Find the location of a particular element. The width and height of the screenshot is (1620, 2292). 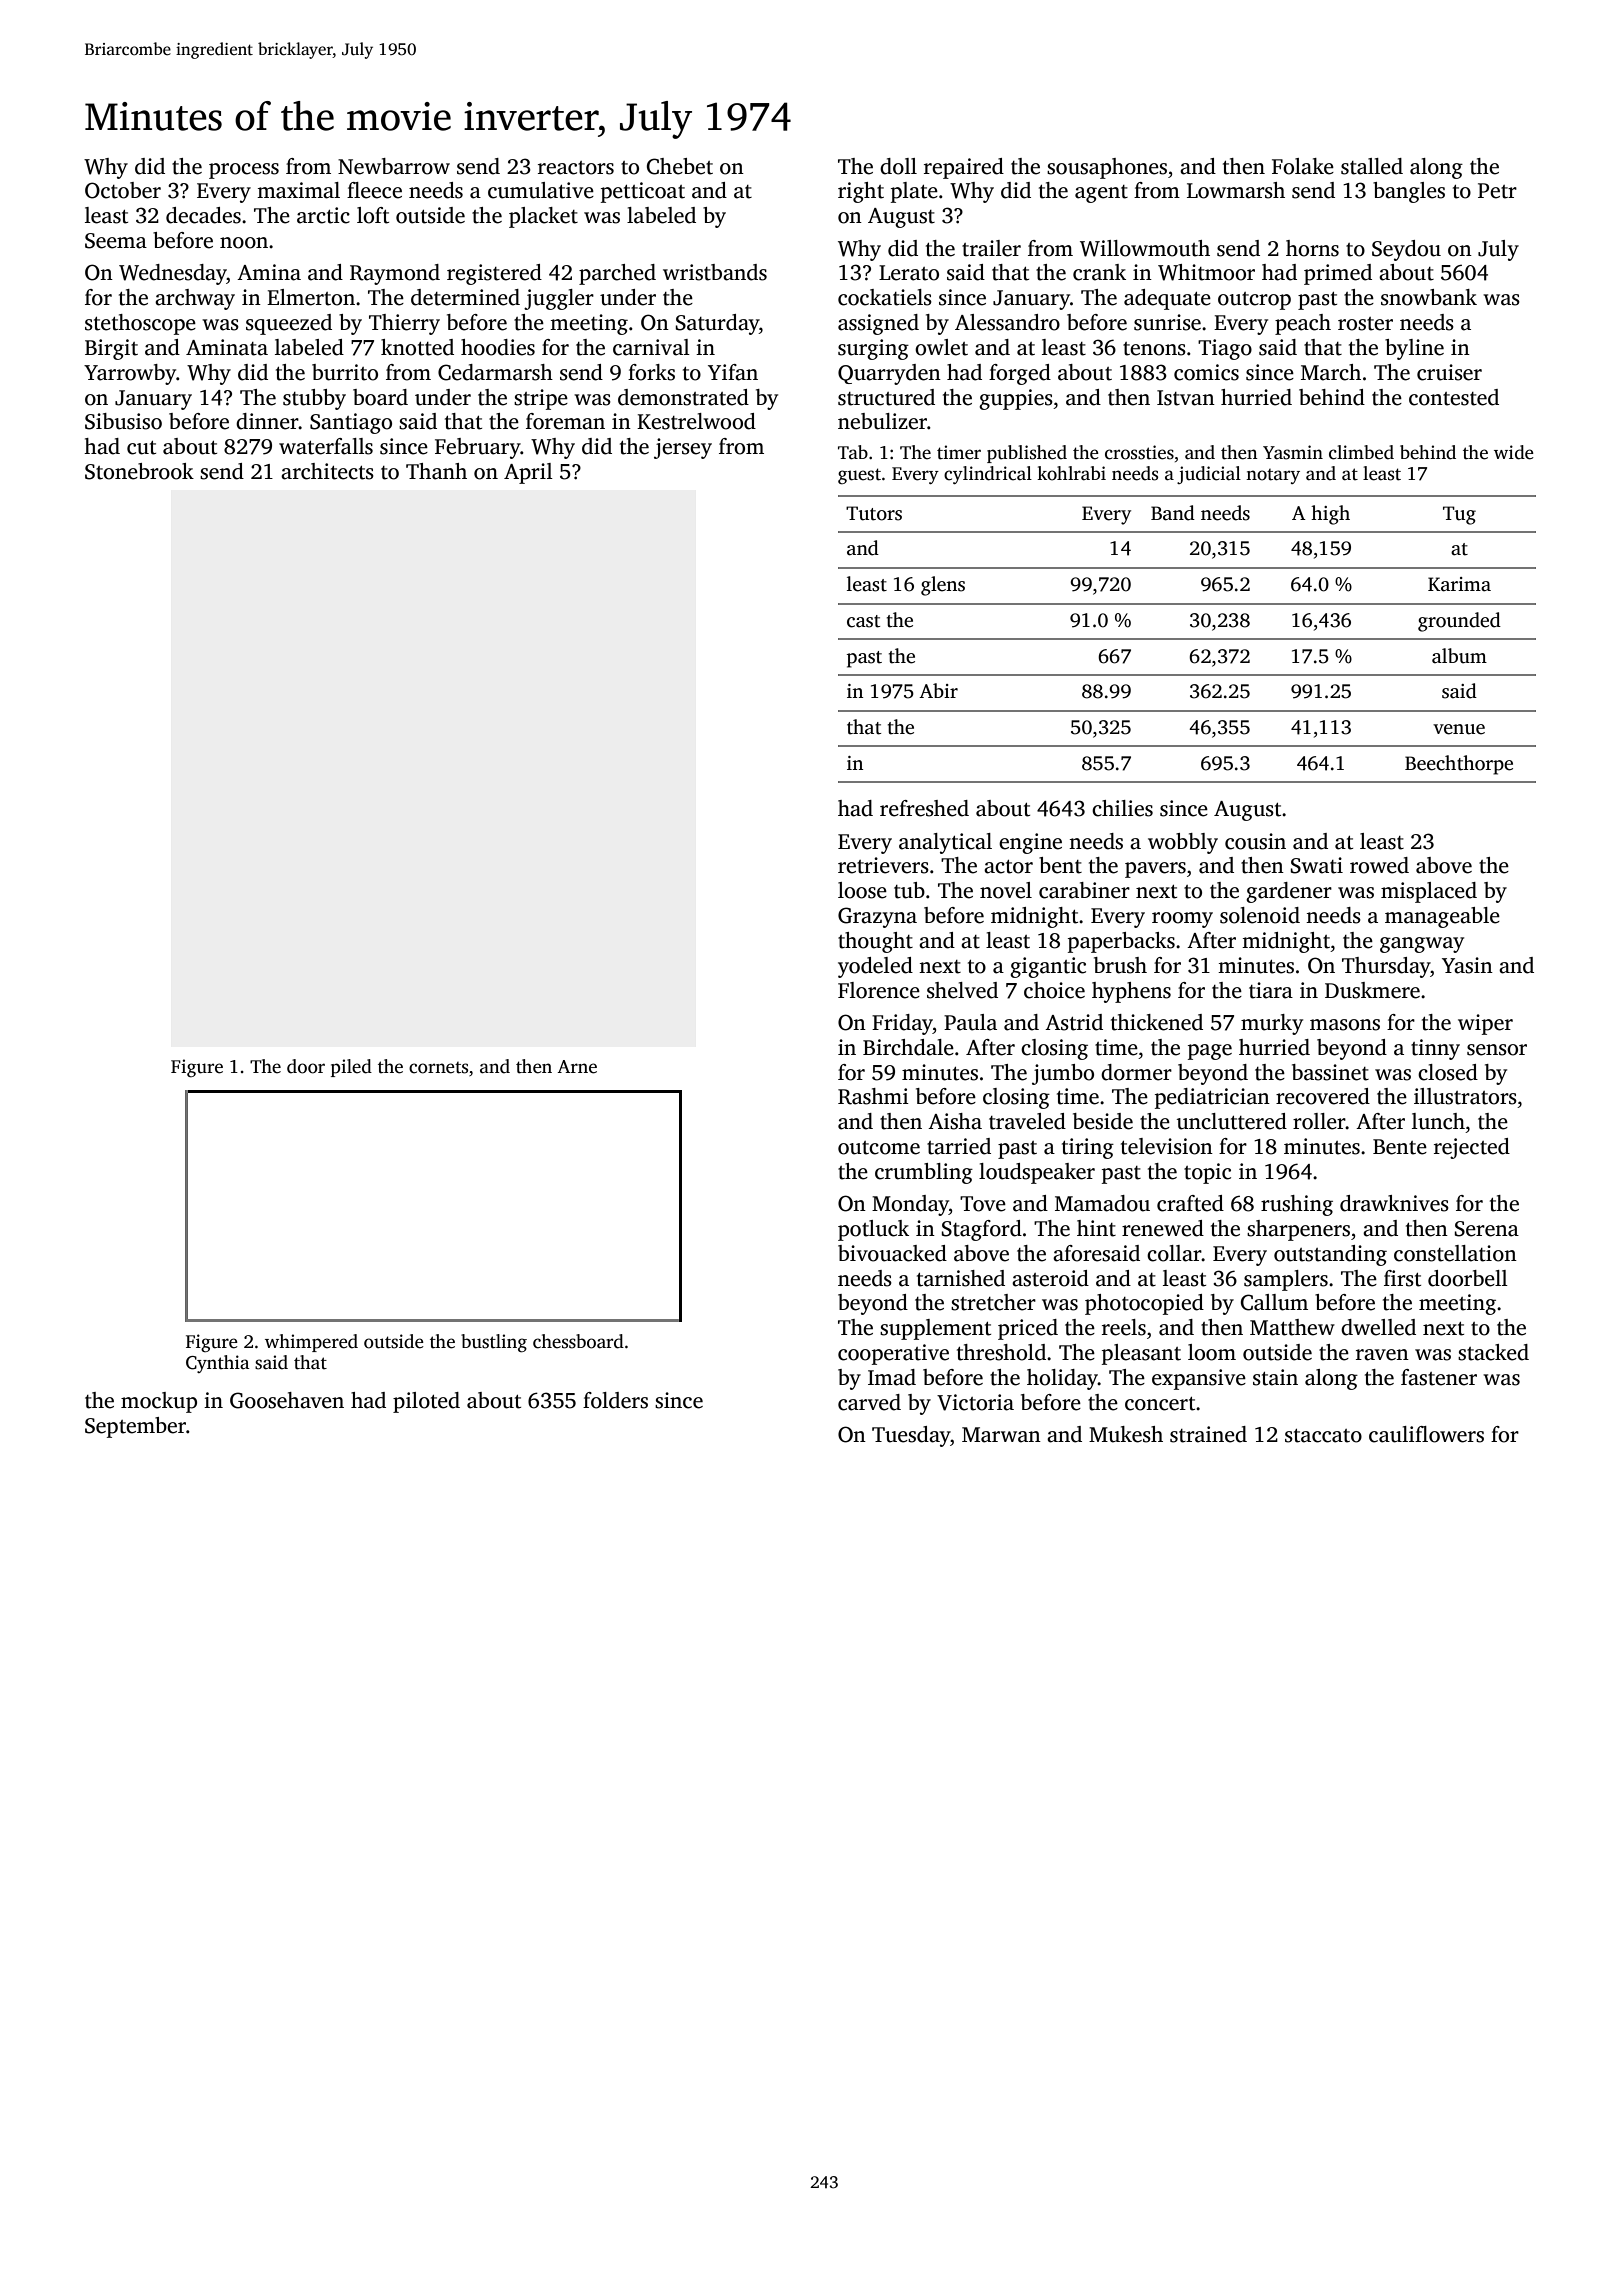

September is located at coordinates (135, 1427).
